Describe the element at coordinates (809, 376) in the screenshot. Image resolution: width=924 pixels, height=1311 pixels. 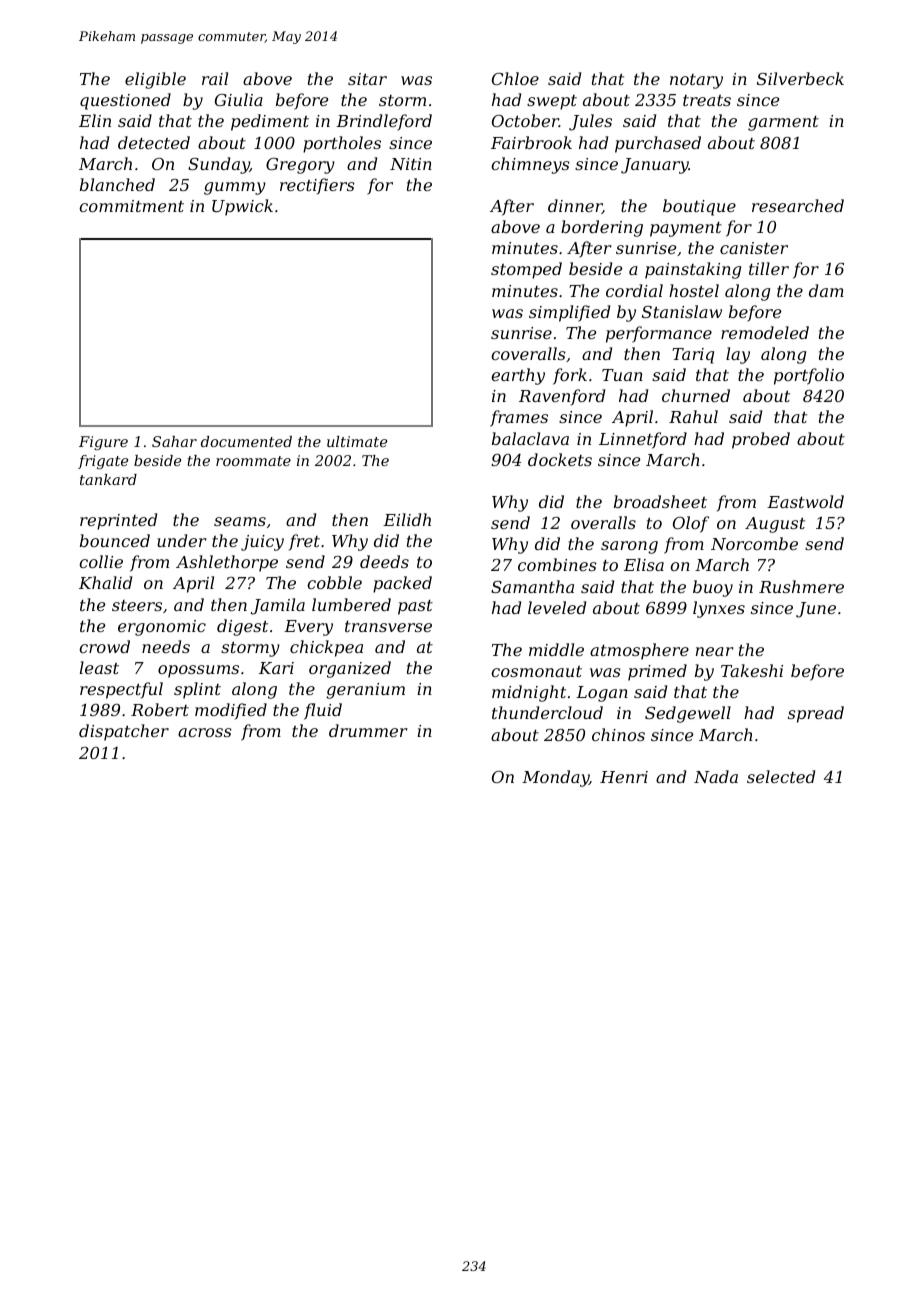
I see `portfolio` at that location.
